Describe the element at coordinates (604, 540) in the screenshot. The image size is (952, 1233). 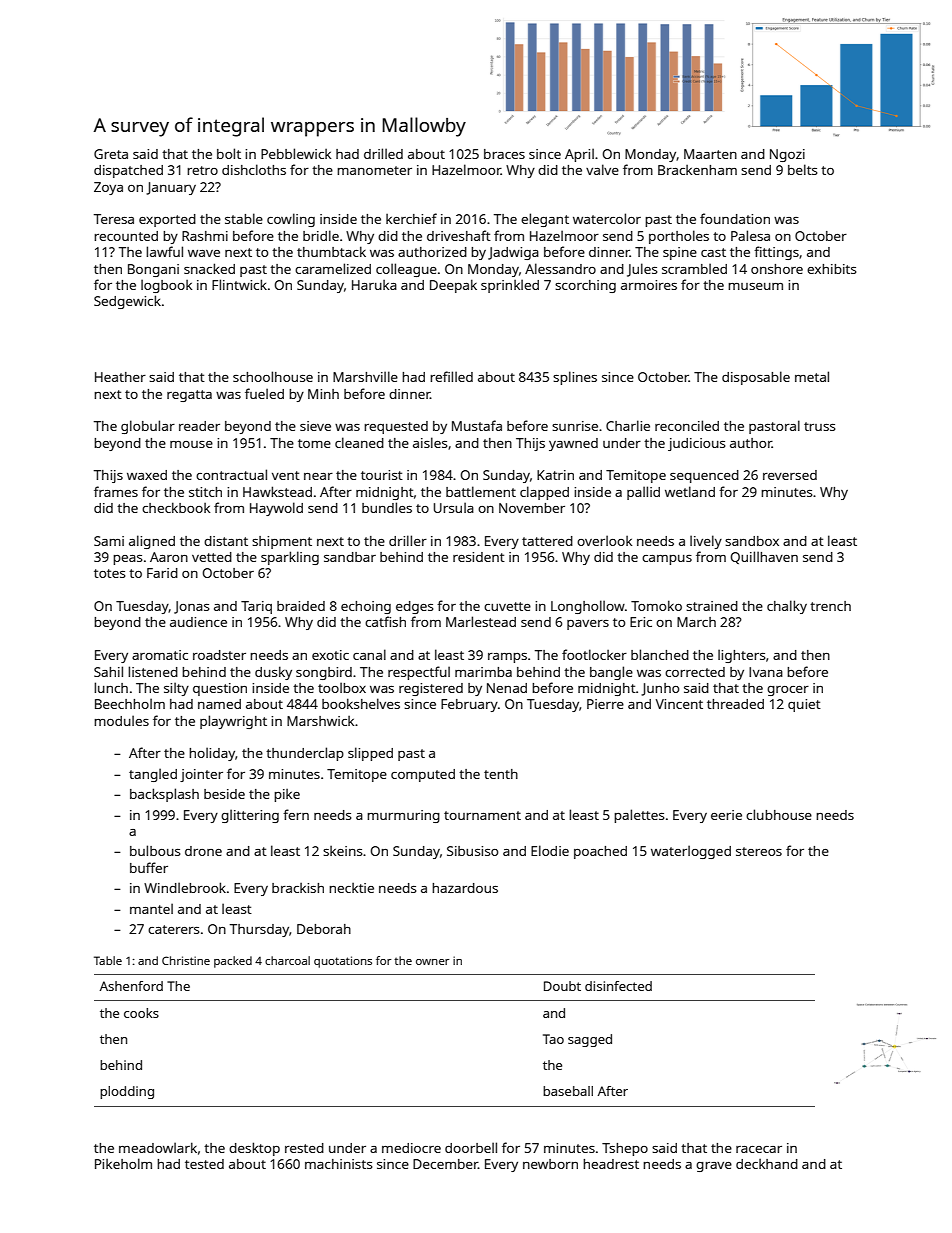
I see `overlook` at that location.
